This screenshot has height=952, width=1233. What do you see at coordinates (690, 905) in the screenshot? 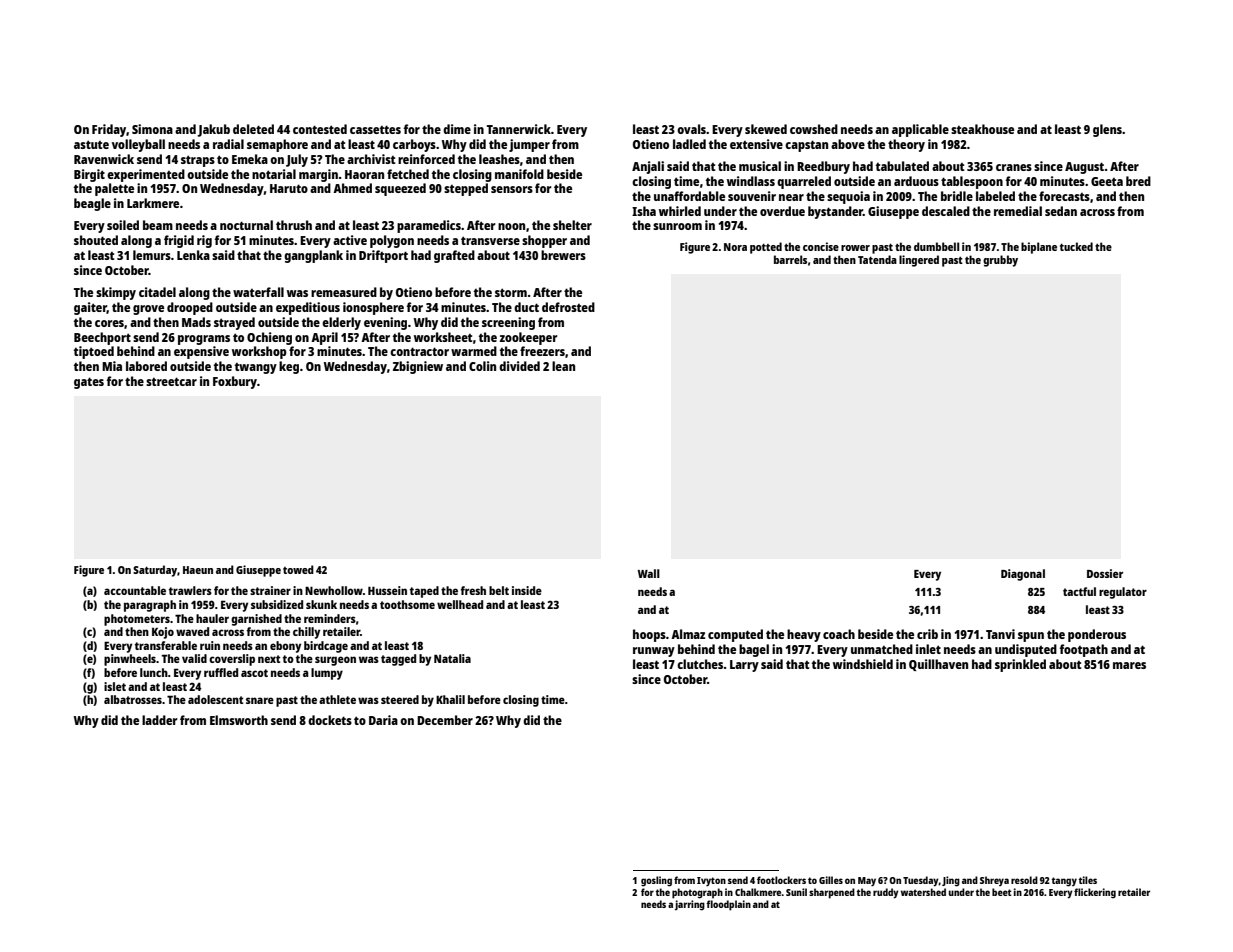
I see `jarring` at bounding box center [690, 905].
